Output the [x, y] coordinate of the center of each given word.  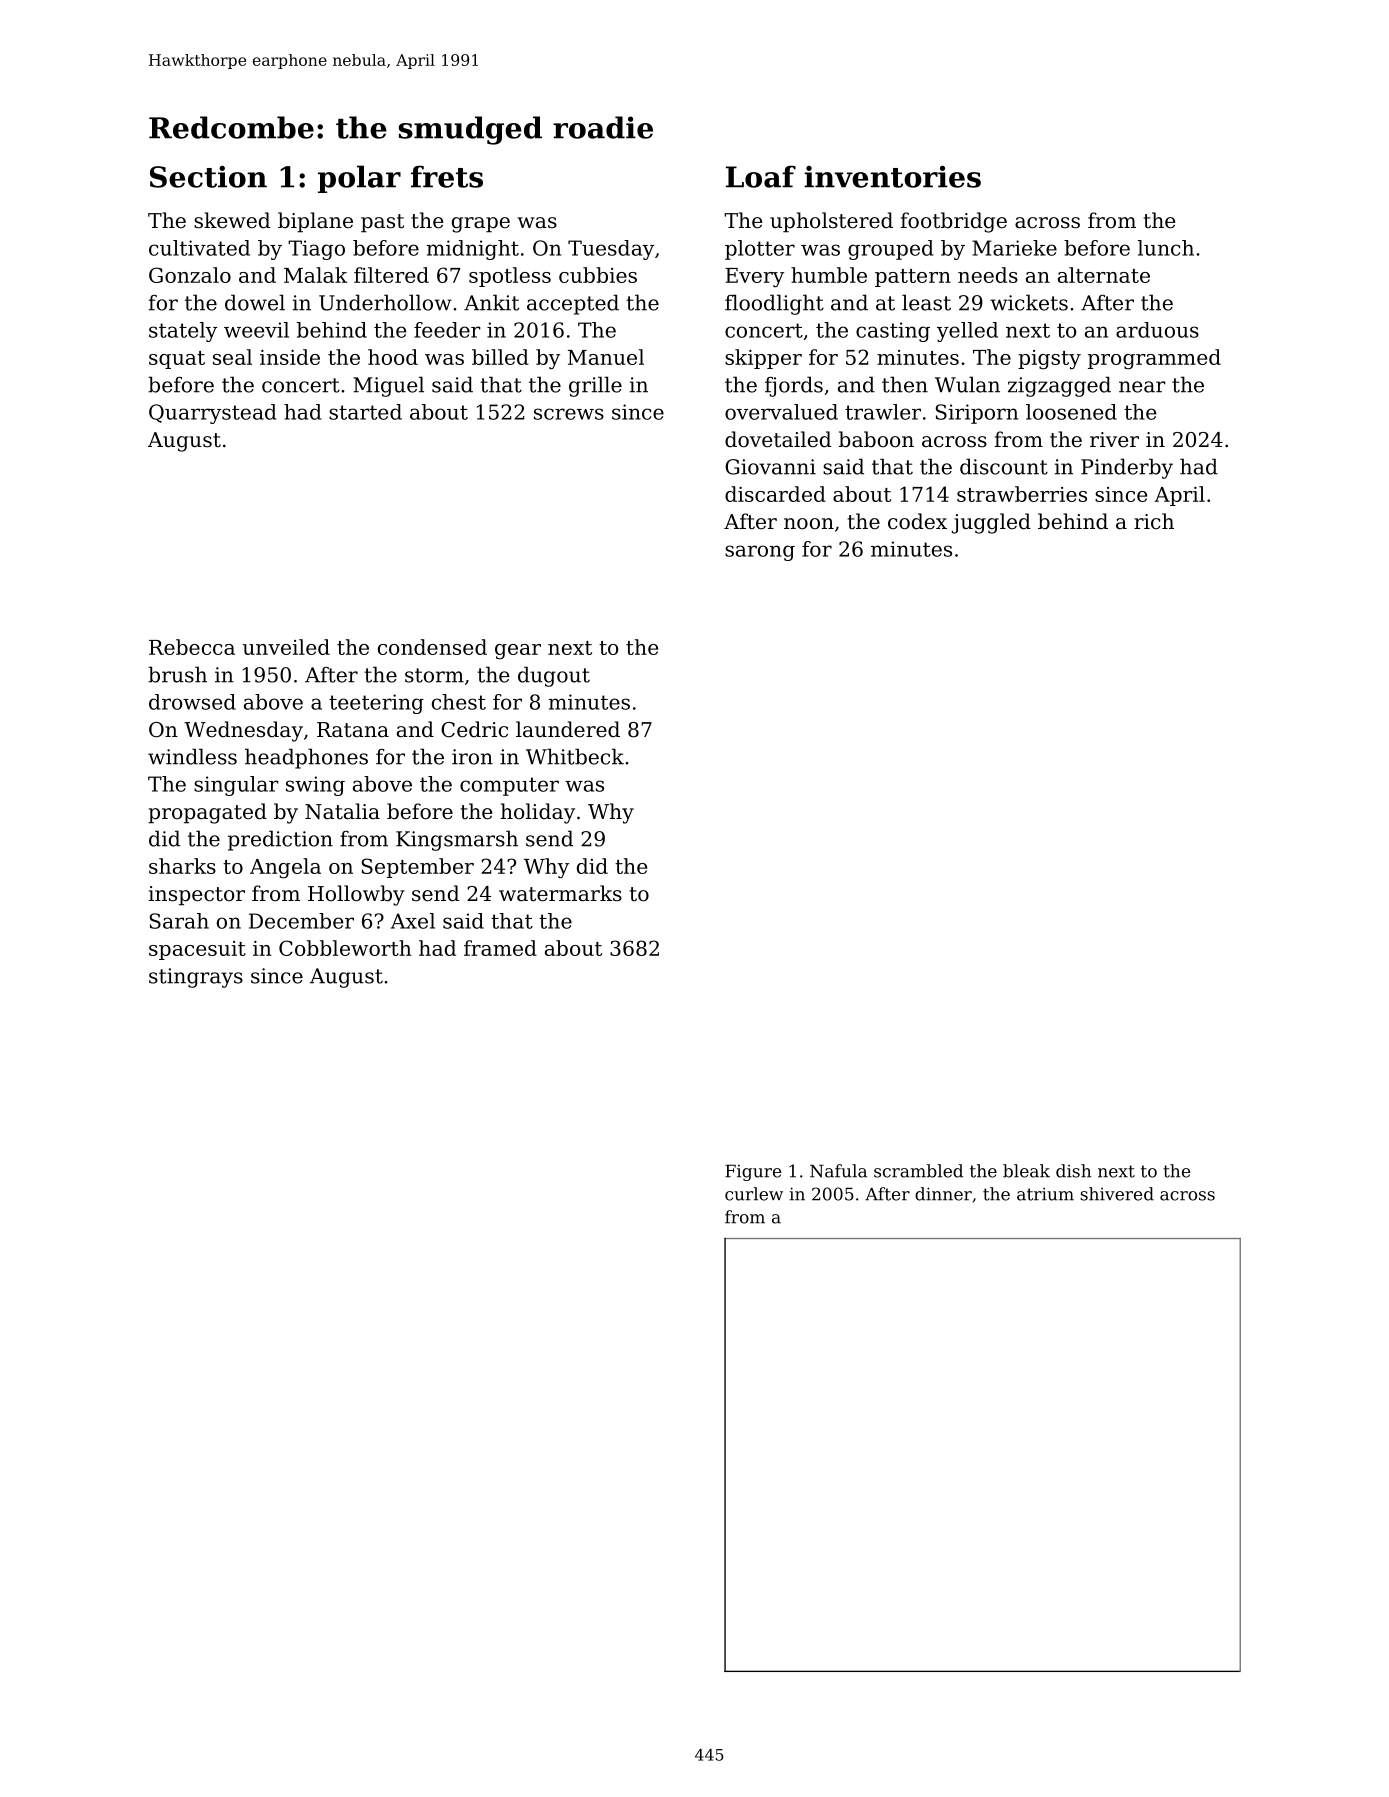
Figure [753, 1172]
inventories [892, 176]
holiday [538, 813]
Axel [413, 921]
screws [569, 414]
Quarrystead [213, 414]
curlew [754, 1194]
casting [893, 332]
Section [208, 176]
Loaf [761, 176]
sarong [760, 553]
